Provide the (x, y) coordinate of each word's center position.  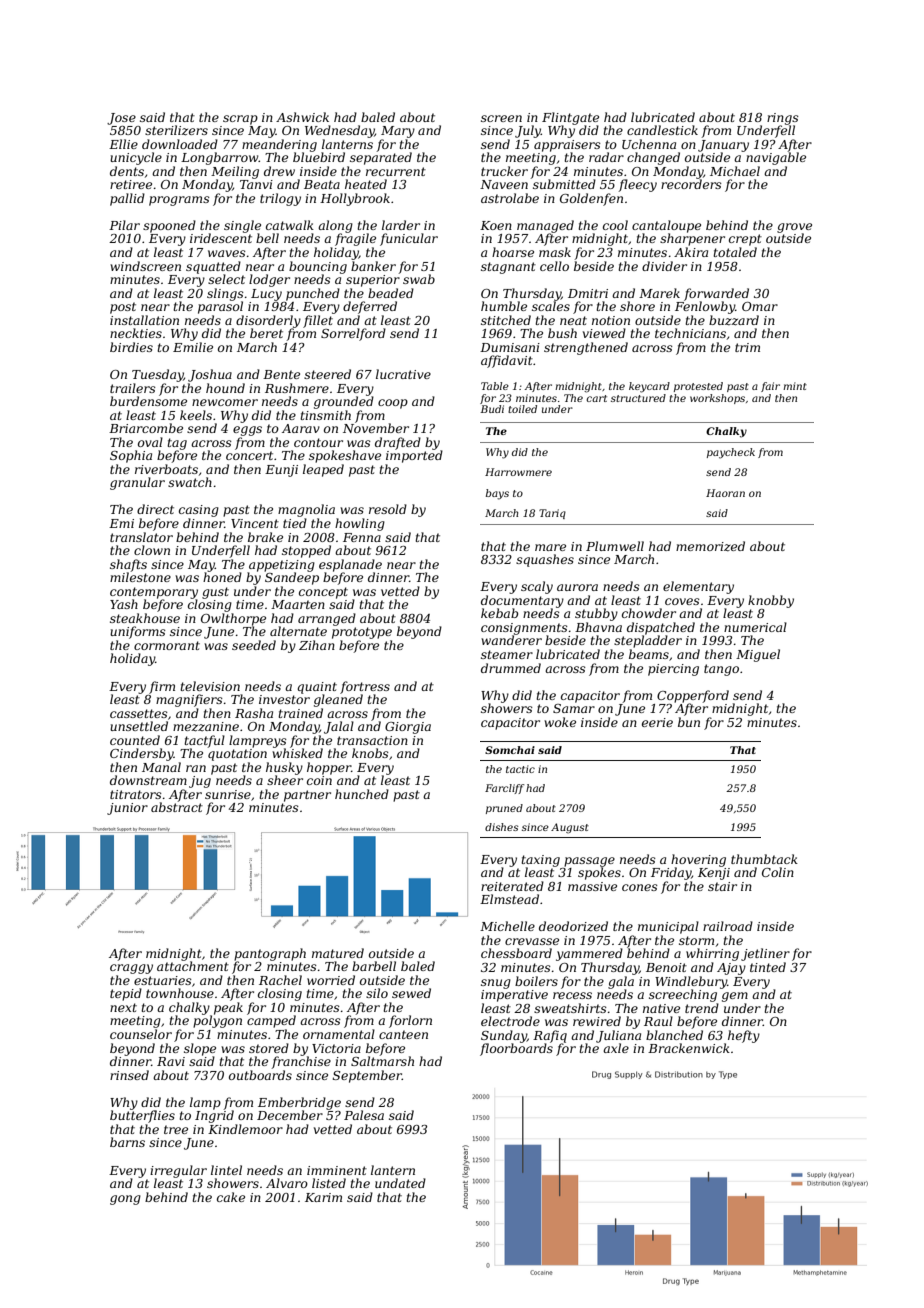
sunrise (228, 794)
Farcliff (504, 789)
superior (373, 281)
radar (606, 157)
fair (770, 387)
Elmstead (509, 899)
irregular (178, 1171)
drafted (398, 443)
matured (338, 953)
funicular (409, 239)
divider (664, 266)
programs (179, 201)
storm (696, 940)
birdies (131, 347)
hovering (698, 860)
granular (137, 483)
